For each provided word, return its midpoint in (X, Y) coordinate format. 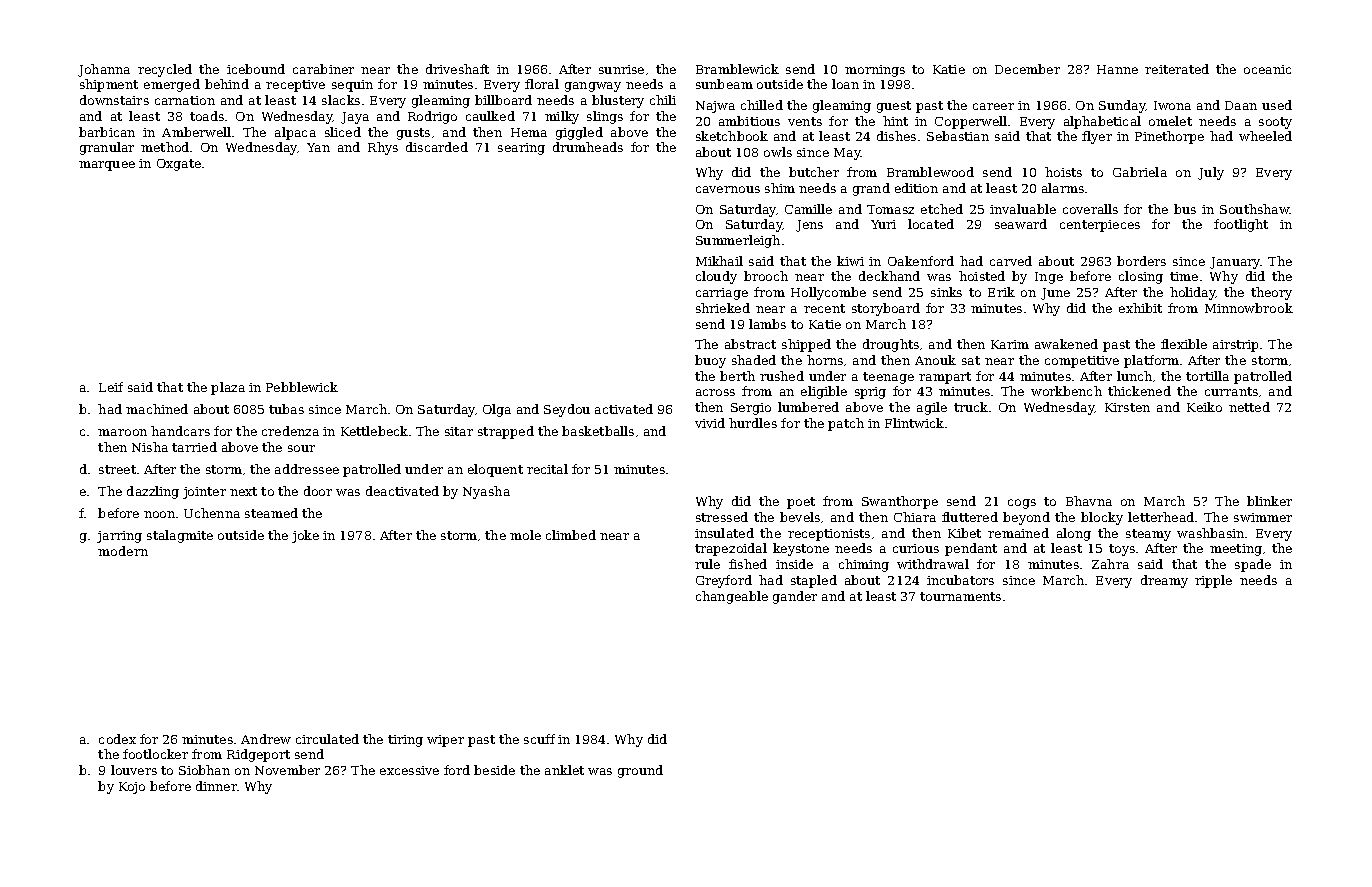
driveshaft (457, 69)
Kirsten (1127, 407)
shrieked (723, 308)
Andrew (266, 739)
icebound (256, 69)
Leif (111, 387)
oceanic (1267, 69)
